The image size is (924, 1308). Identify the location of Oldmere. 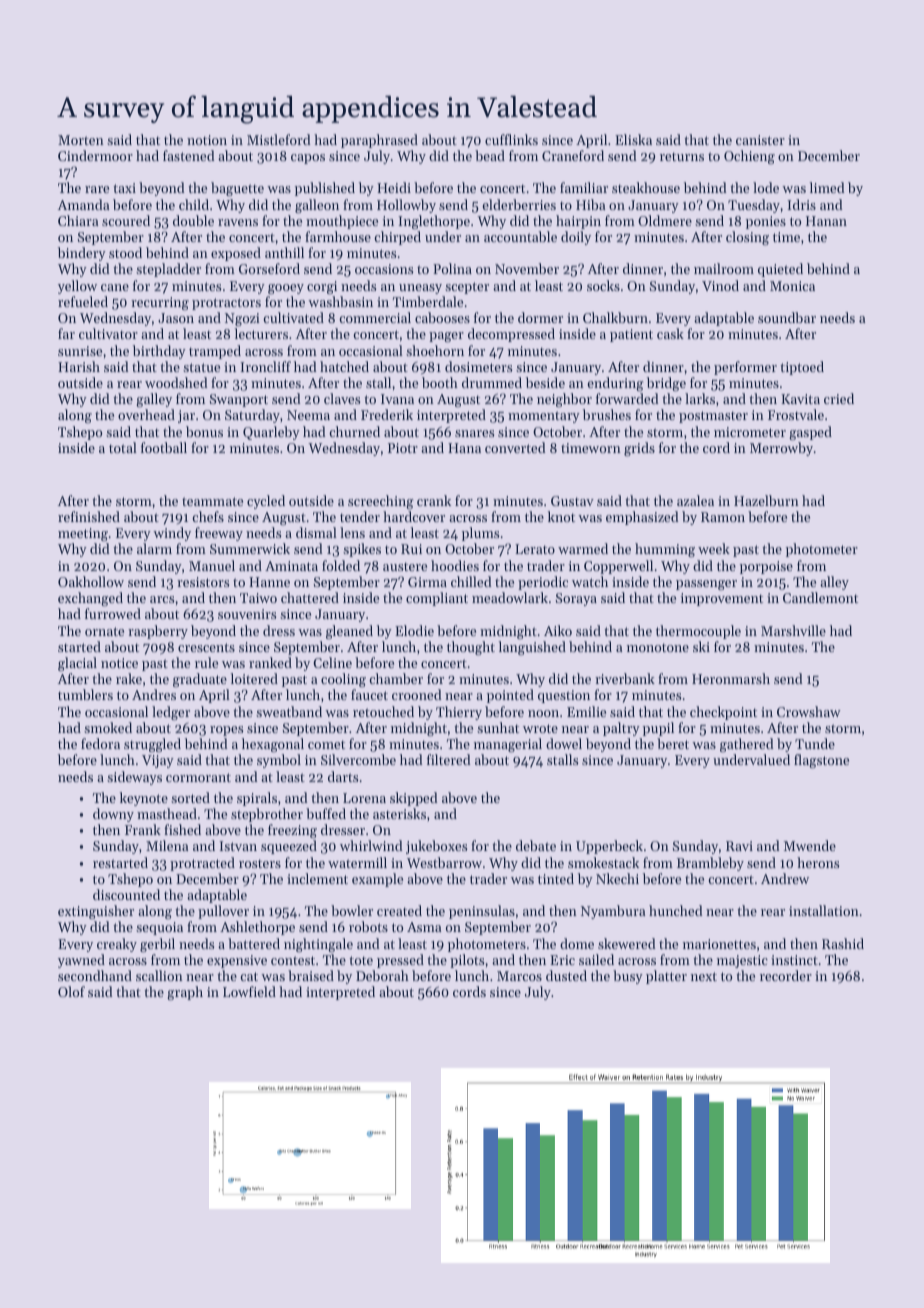
(665, 220).
